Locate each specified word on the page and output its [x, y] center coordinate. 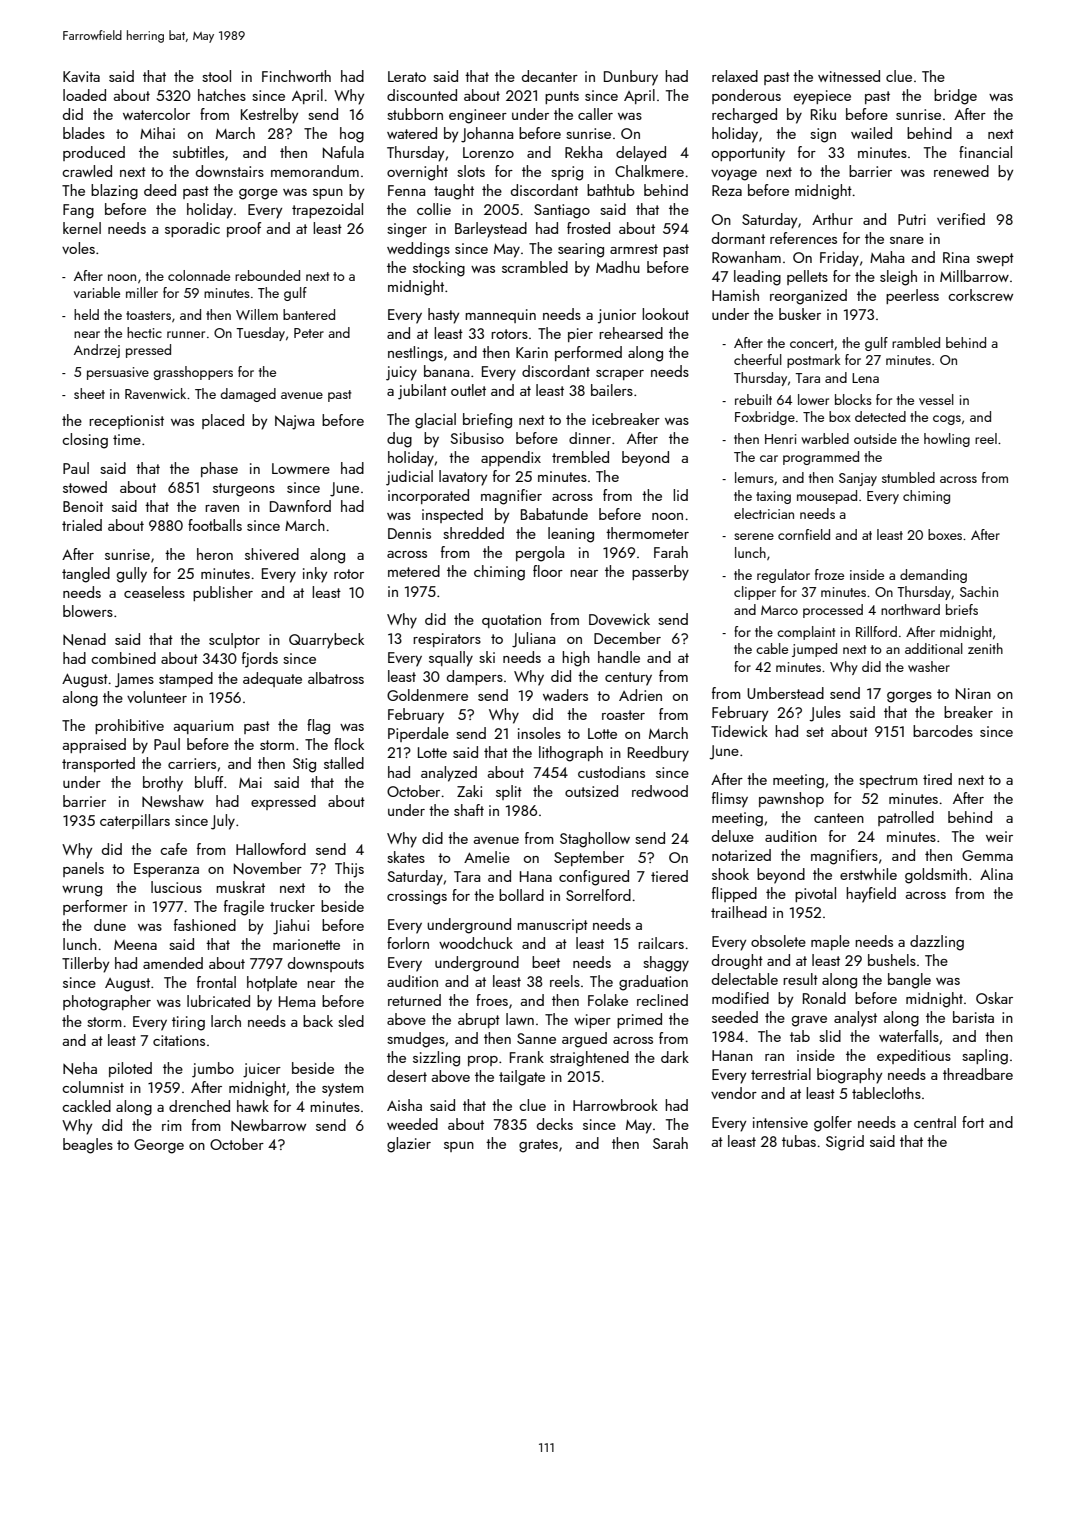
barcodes [943, 731]
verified [961, 219]
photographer [107, 1003]
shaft [469, 810]
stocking [439, 269]
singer [407, 230]
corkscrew [980, 295]
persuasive [118, 373]
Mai [250, 782]
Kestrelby [269, 116]
